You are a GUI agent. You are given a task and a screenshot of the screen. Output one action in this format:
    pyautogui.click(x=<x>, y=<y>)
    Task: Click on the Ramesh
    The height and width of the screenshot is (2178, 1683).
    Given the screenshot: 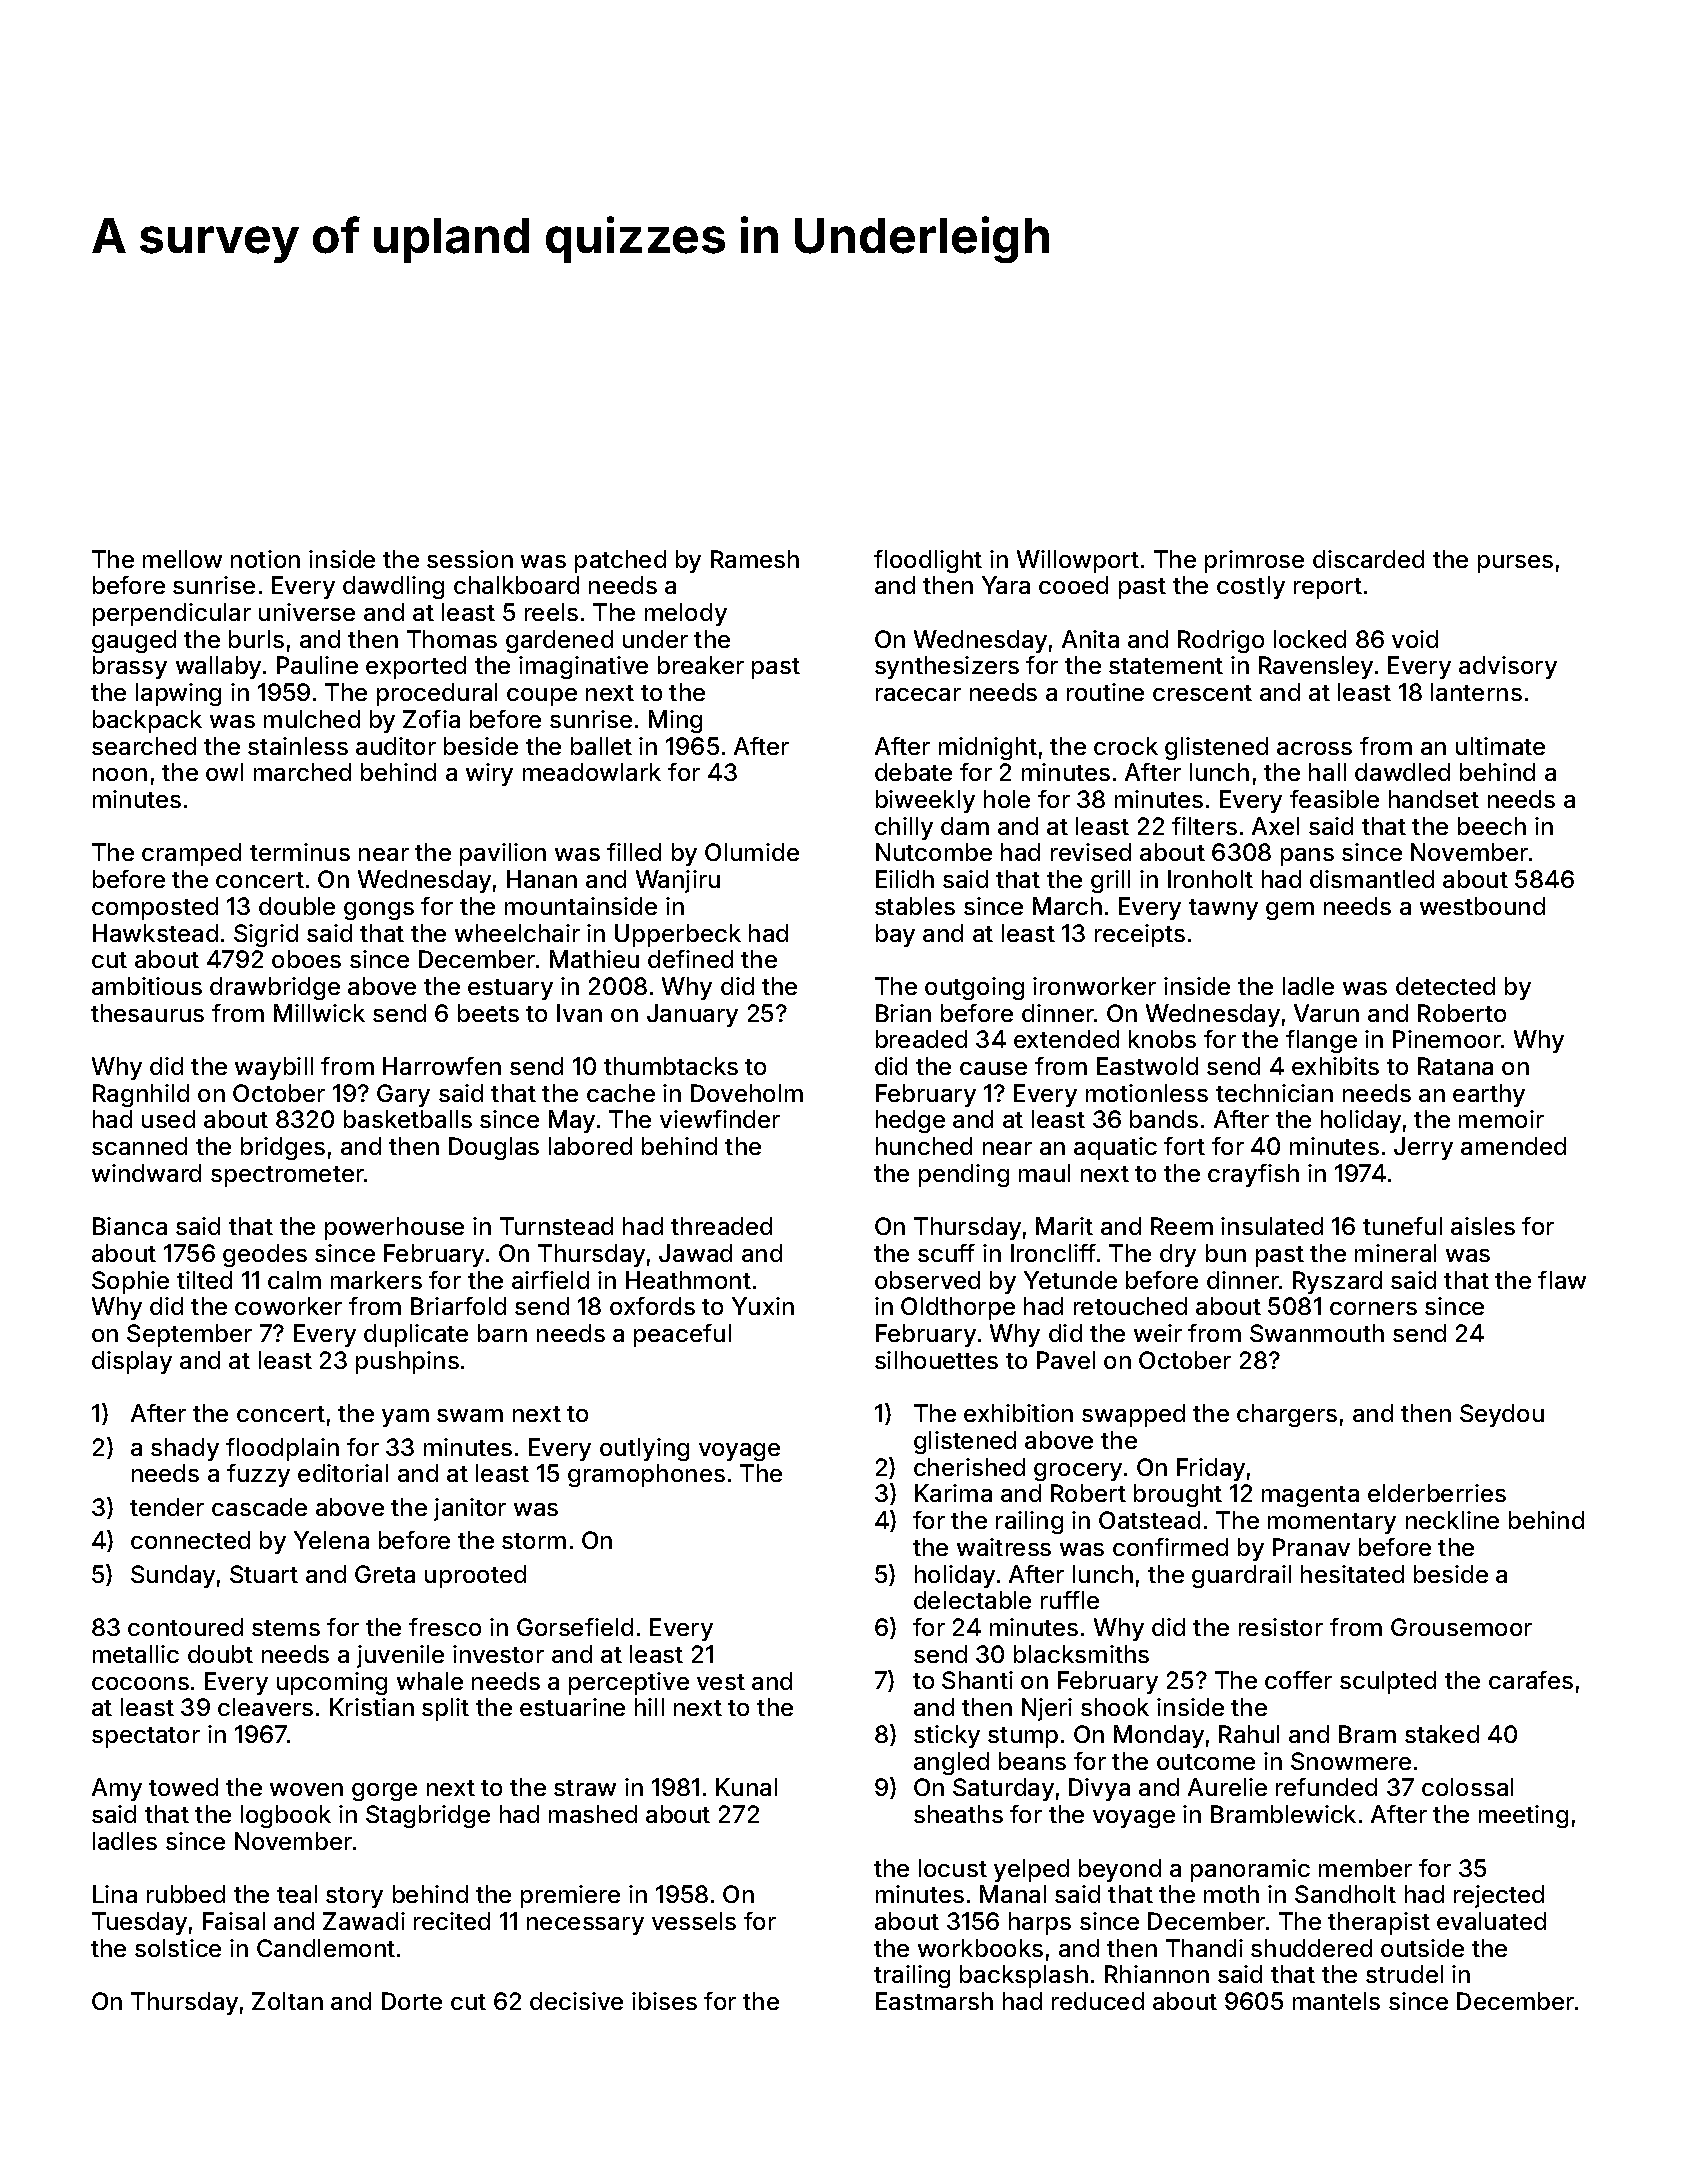 What is the action you would take?
    pyautogui.click(x=755, y=559)
